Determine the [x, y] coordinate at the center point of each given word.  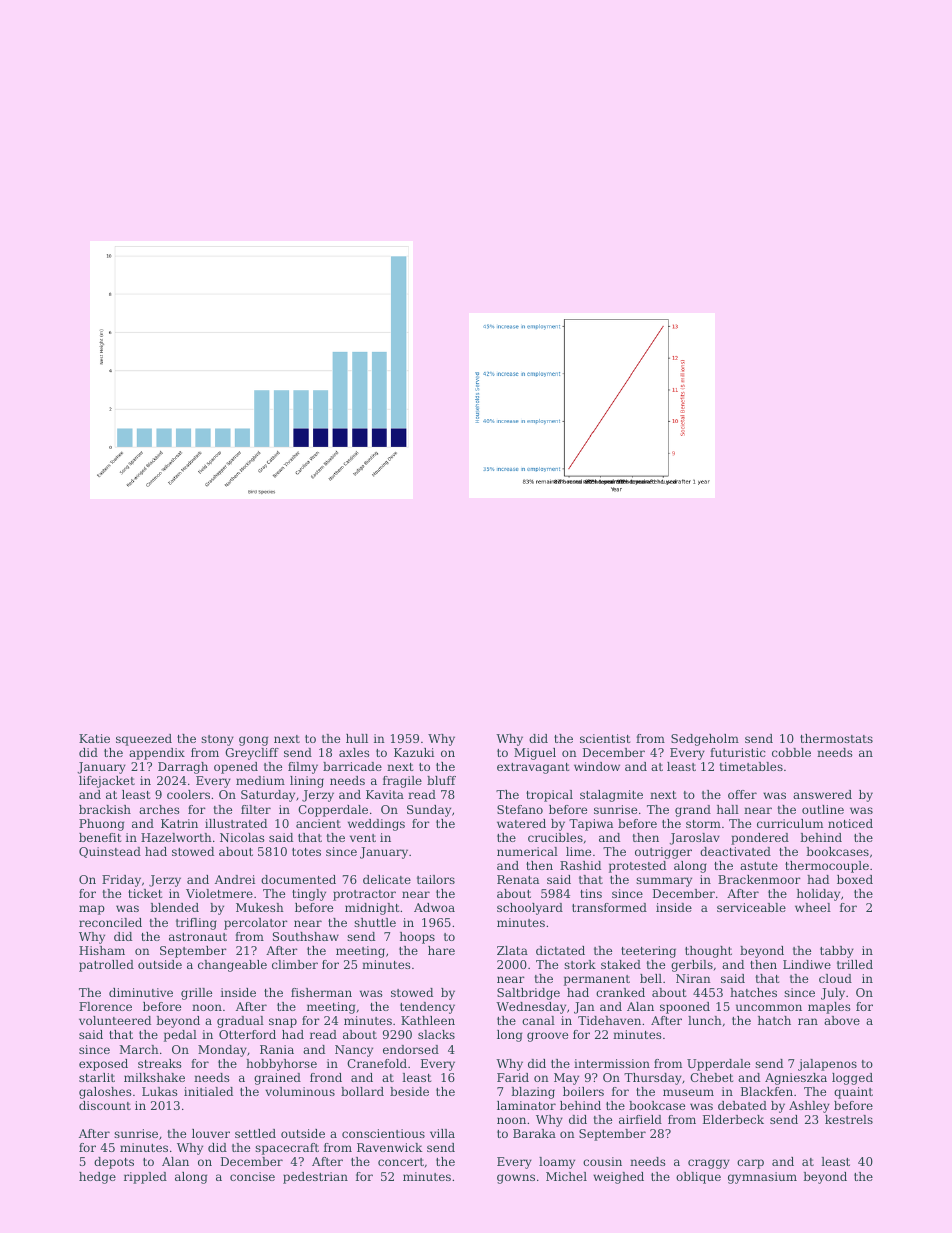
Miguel [535, 754]
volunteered [115, 1020]
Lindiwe [807, 964]
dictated [560, 950]
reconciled [110, 922]
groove [547, 1037]
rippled [145, 1178]
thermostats [836, 738]
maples [829, 1008]
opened [236, 768]
